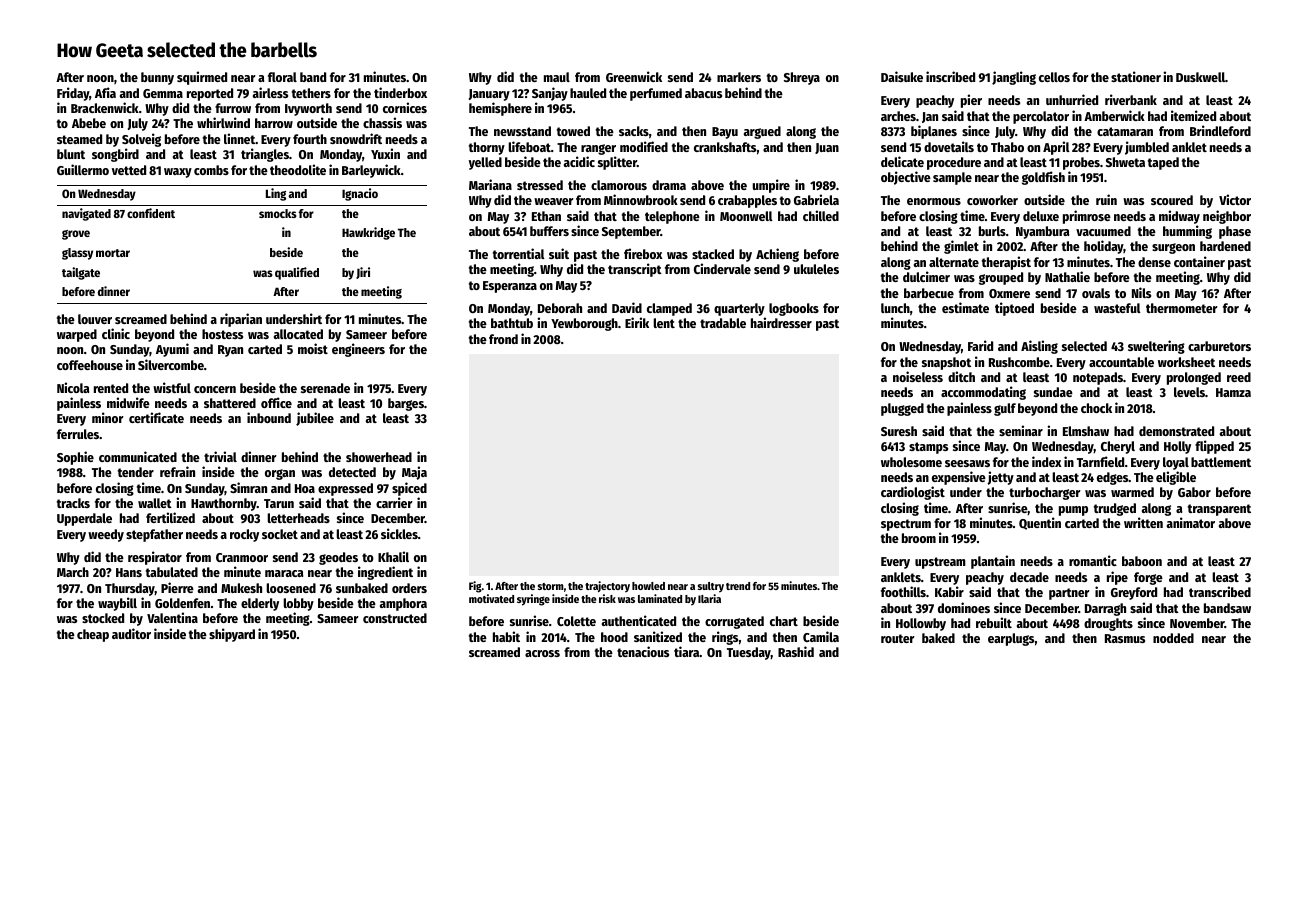 This image has width=1308, height=924. What do you see at coordinates (713, 254) in the image?
I see `stacked` at bounding box center [713, 254].
